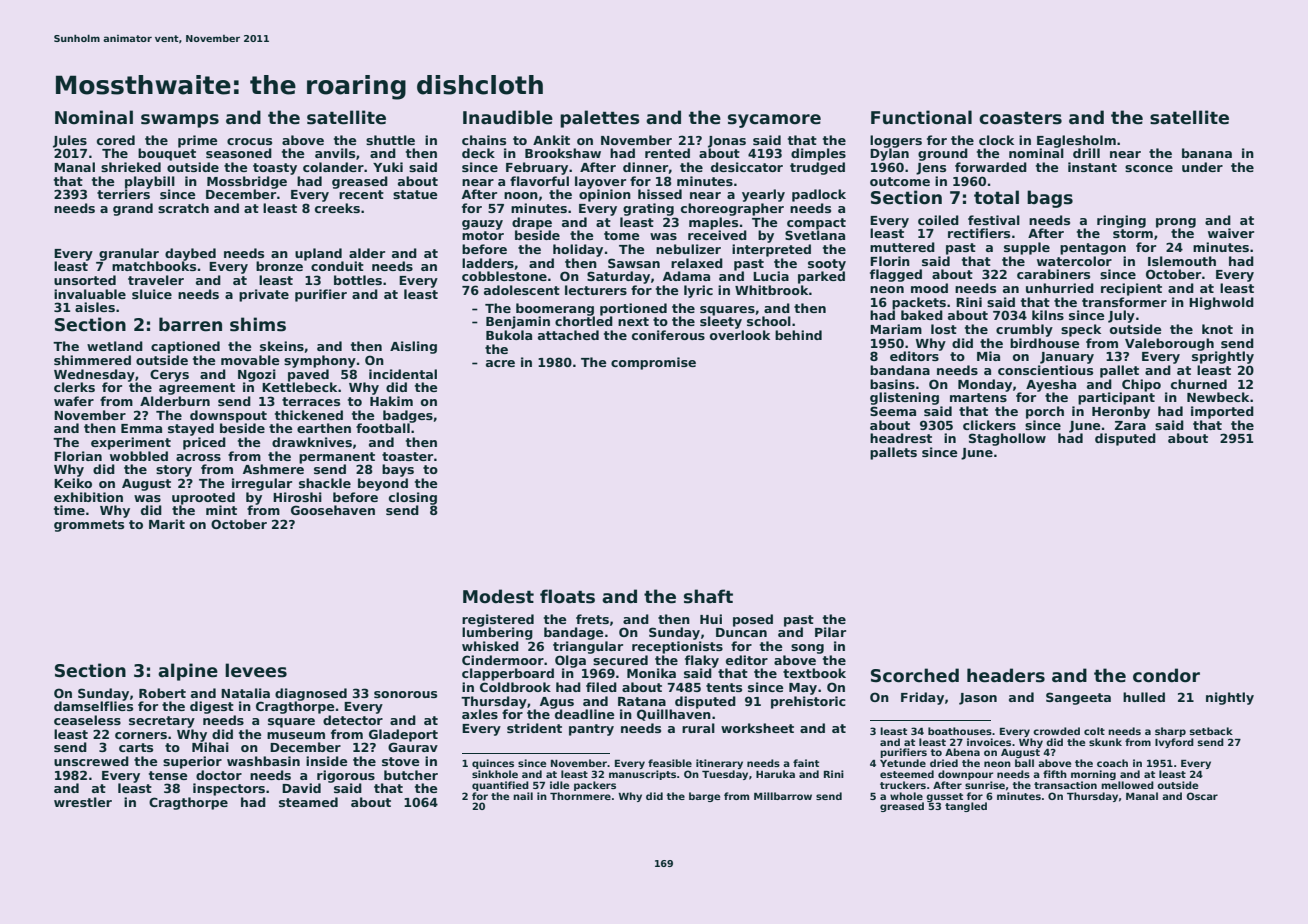 The image size is (1308, 924). What do you see at coordinates (73, 483) in the image?
I see `Keiko` at bounding box center [73, 483].
